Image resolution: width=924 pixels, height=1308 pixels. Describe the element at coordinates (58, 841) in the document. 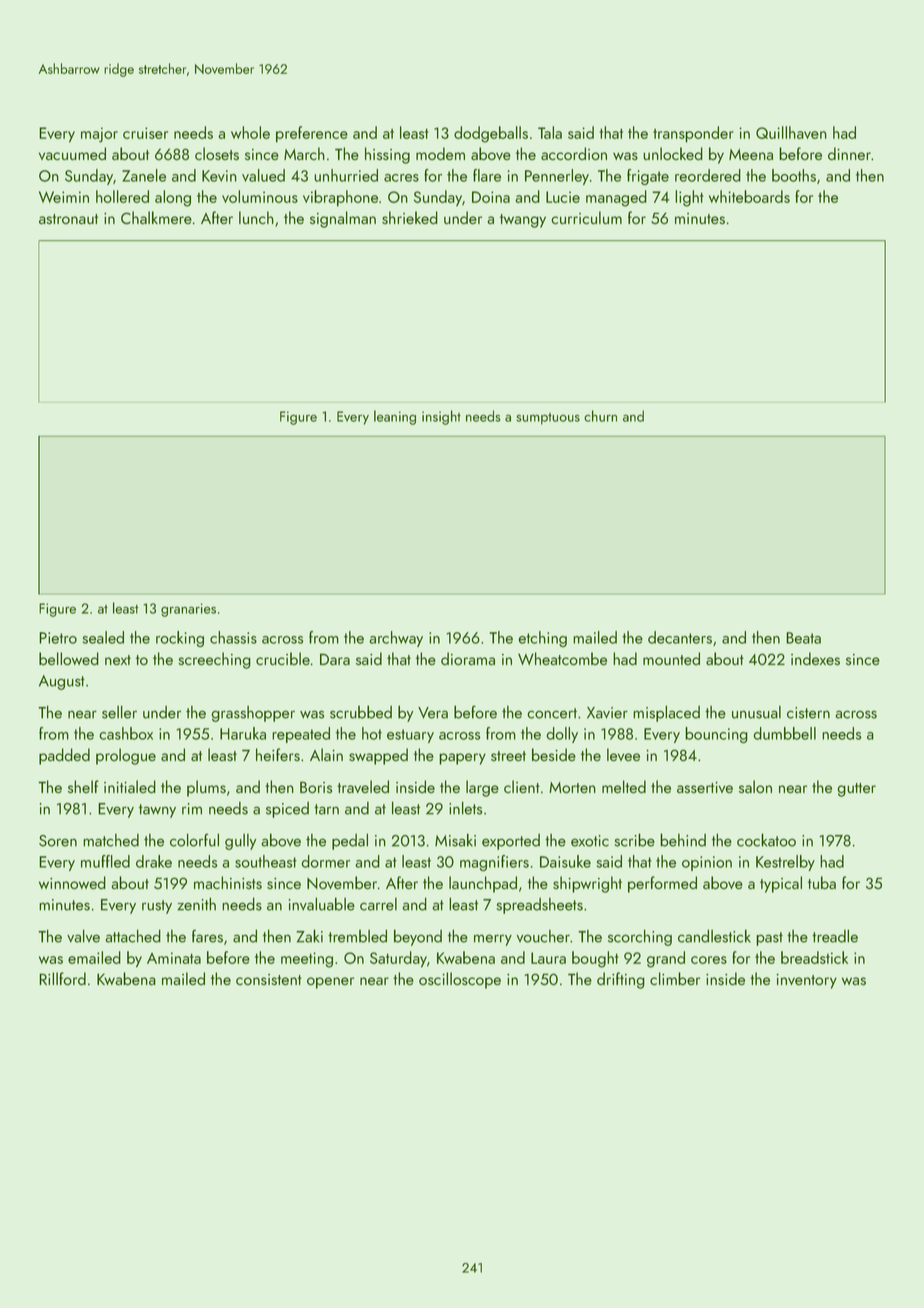

I see `Soren` at that location.
